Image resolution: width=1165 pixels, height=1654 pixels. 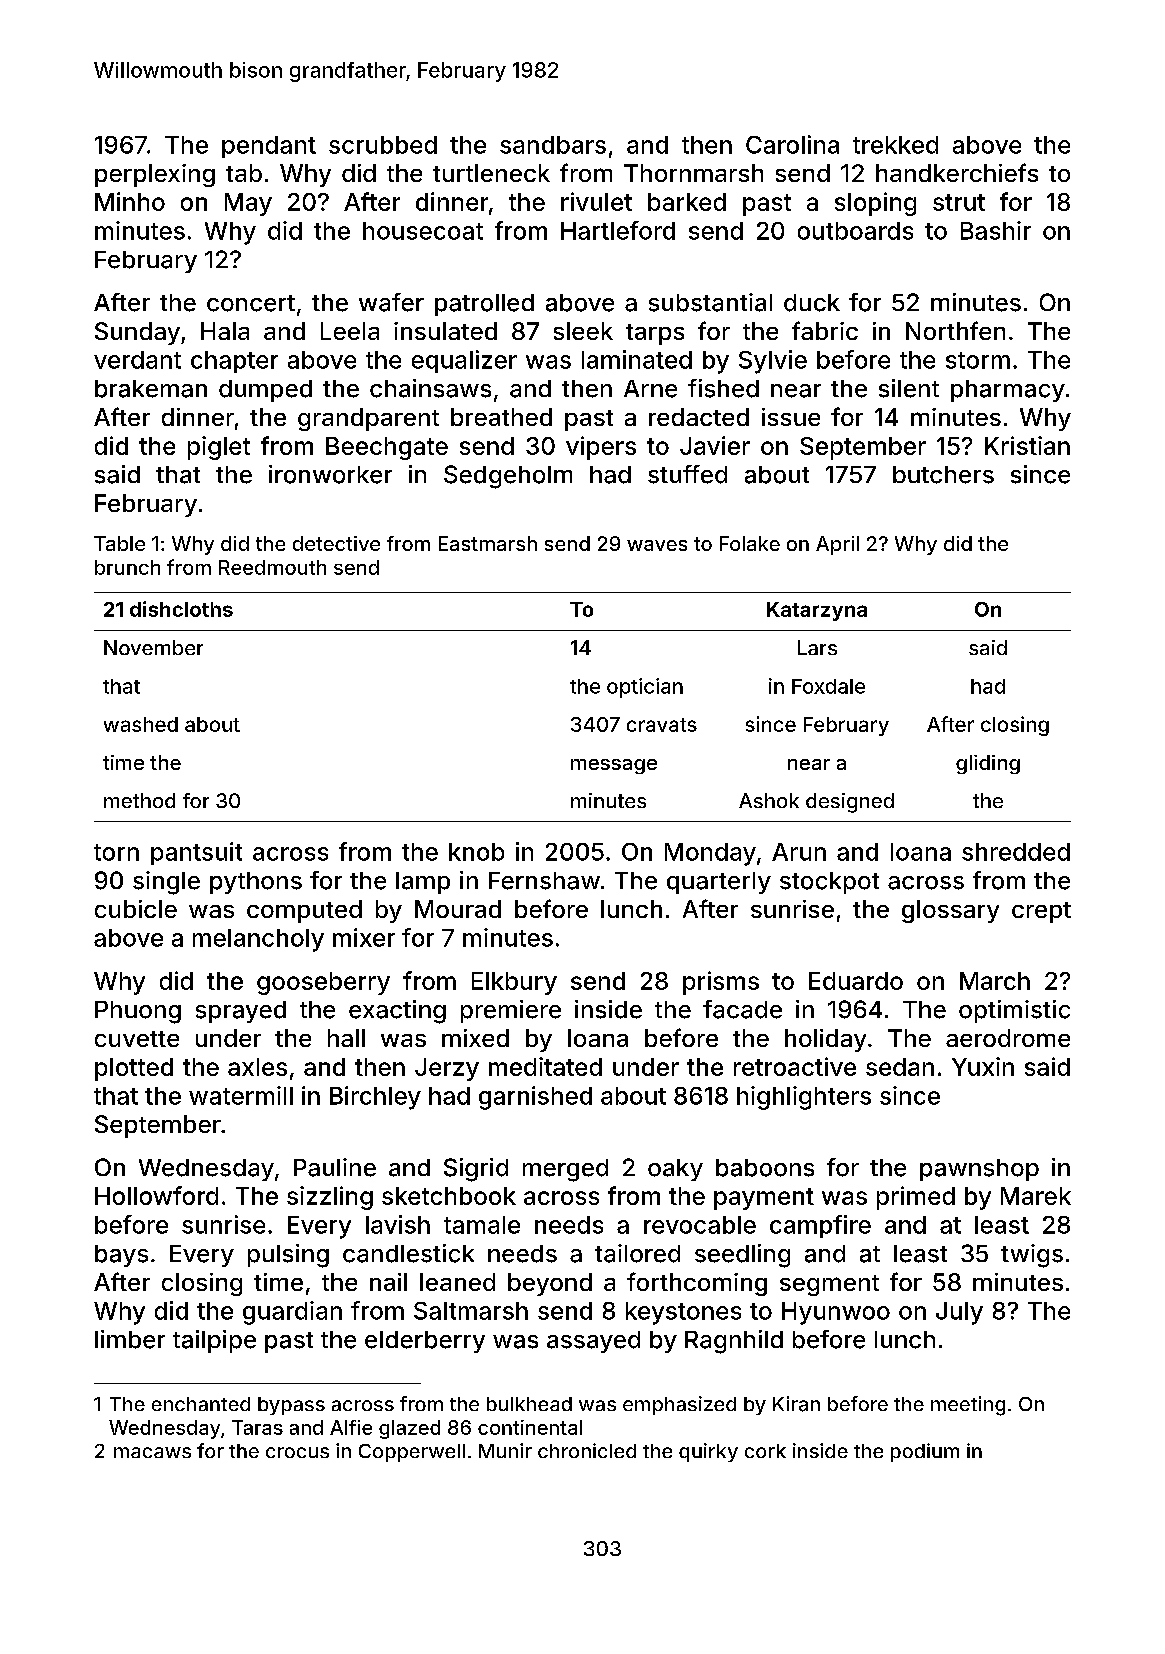 What do you see at coordinates (153, 647) in the screenshot?
I see `November` at bounding box center [153, 647].
